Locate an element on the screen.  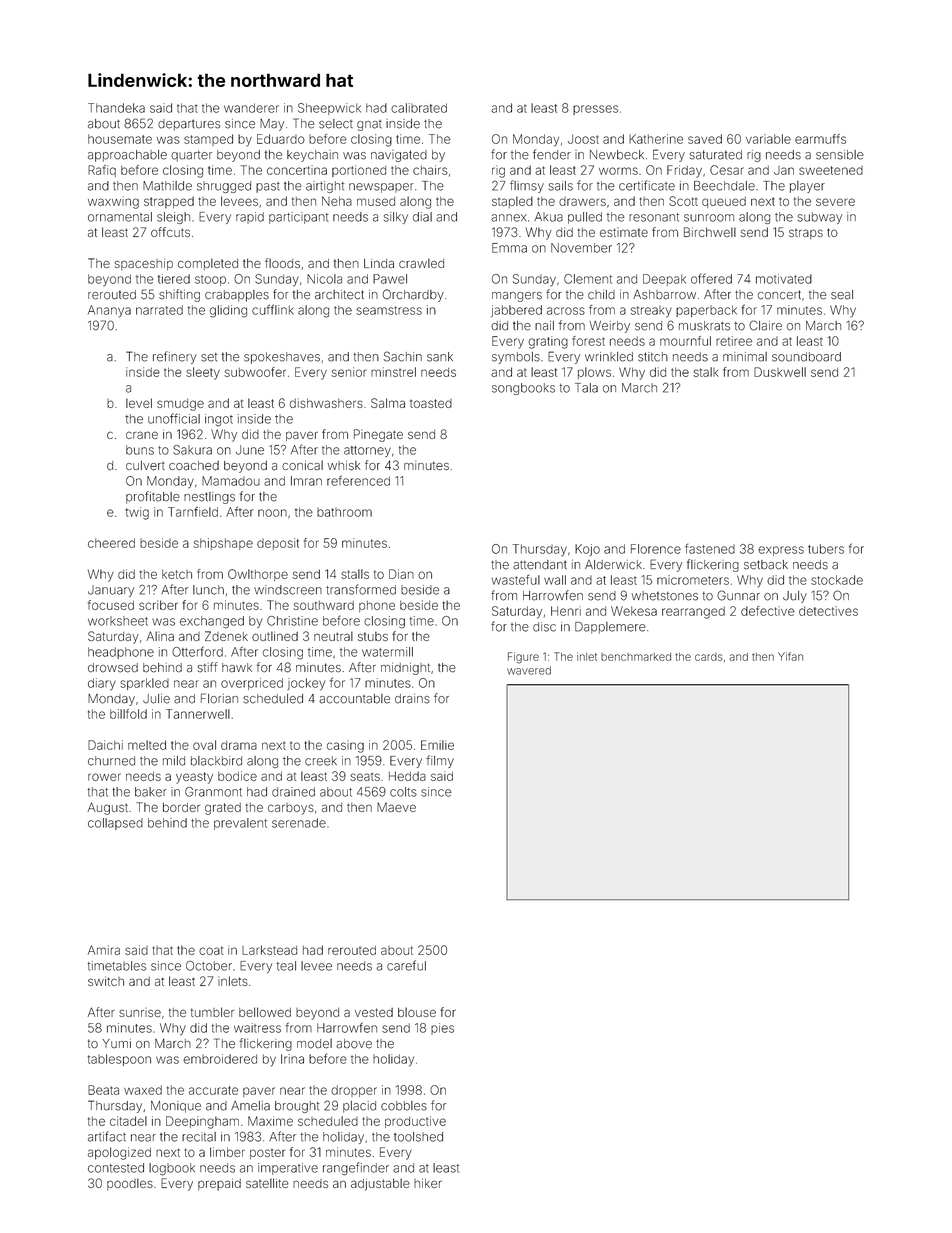
toolshed is located at coordinates (418, 1137).
